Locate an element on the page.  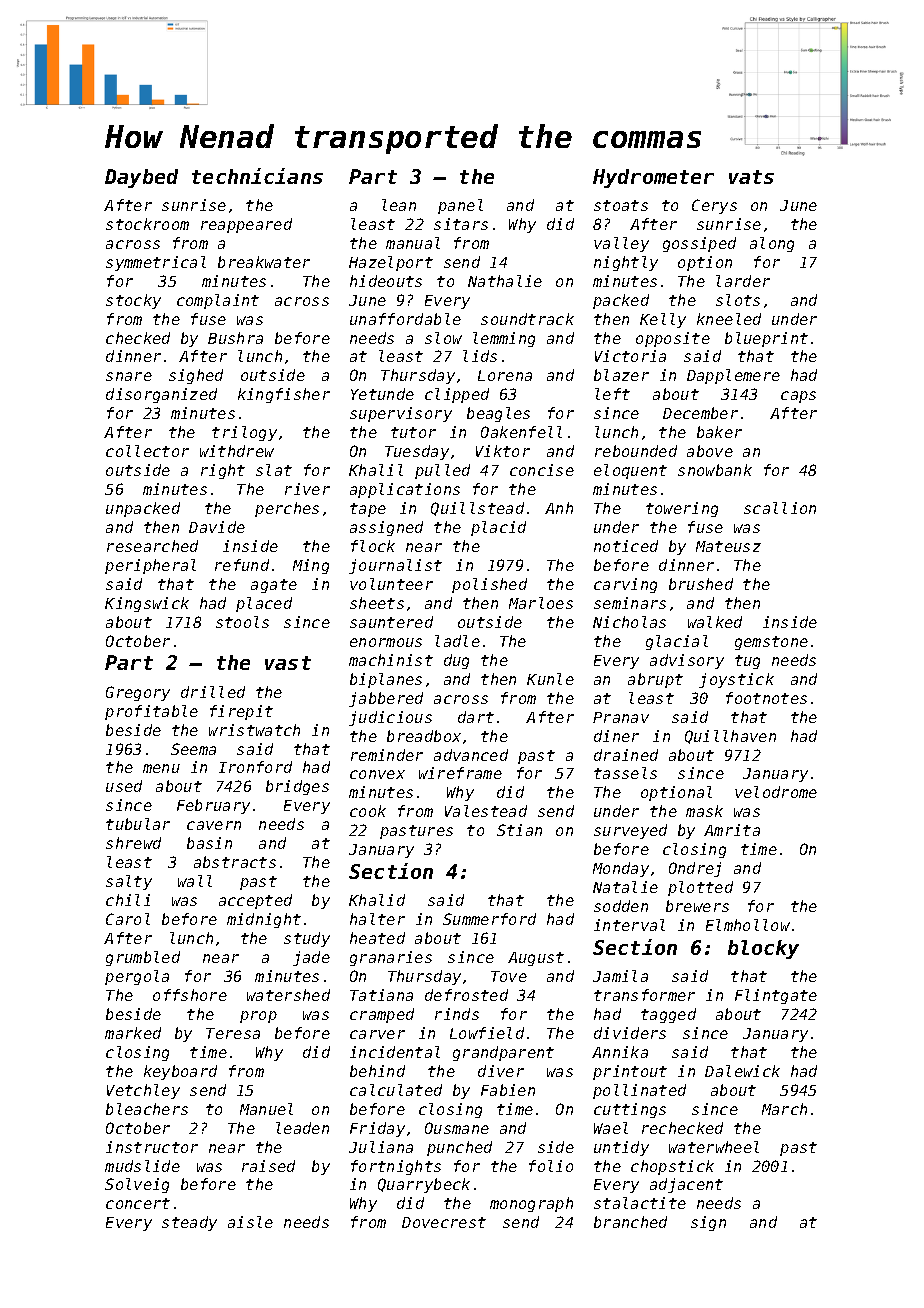
steady is located at coordinates (189, 1223).
